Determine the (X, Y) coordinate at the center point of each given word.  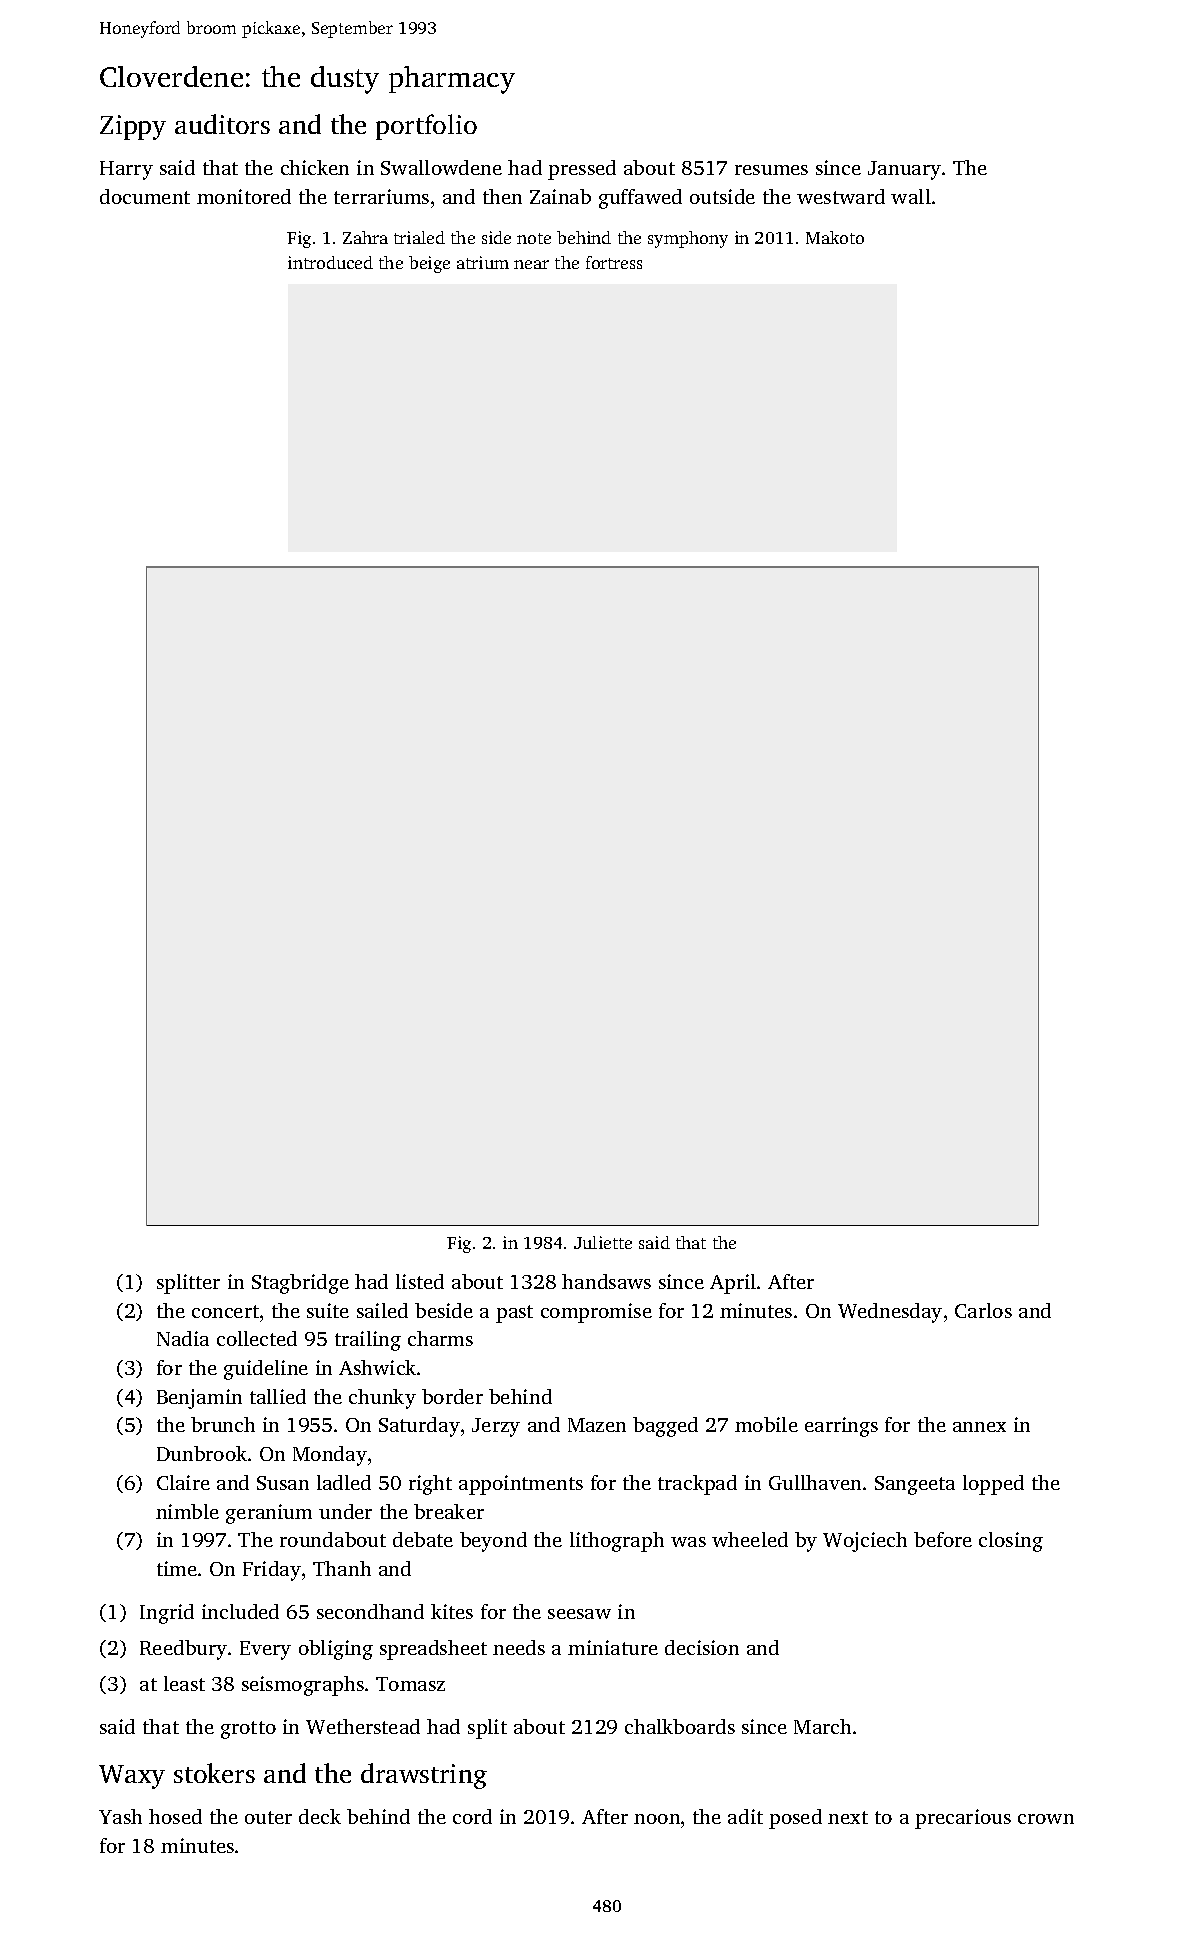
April (733, 1284)
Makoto (835, 237)
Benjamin (199, 1399)
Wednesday (890, 1313)
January (904, 170)
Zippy (133, 127)
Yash (120, 1816)
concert (225, 1311)
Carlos (983, 1310)
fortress (614, 262)
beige (429, 264)
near (531, 264)
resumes (771, 170)
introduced (330, 262)
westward (841, 196)
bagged (665, 1427)
